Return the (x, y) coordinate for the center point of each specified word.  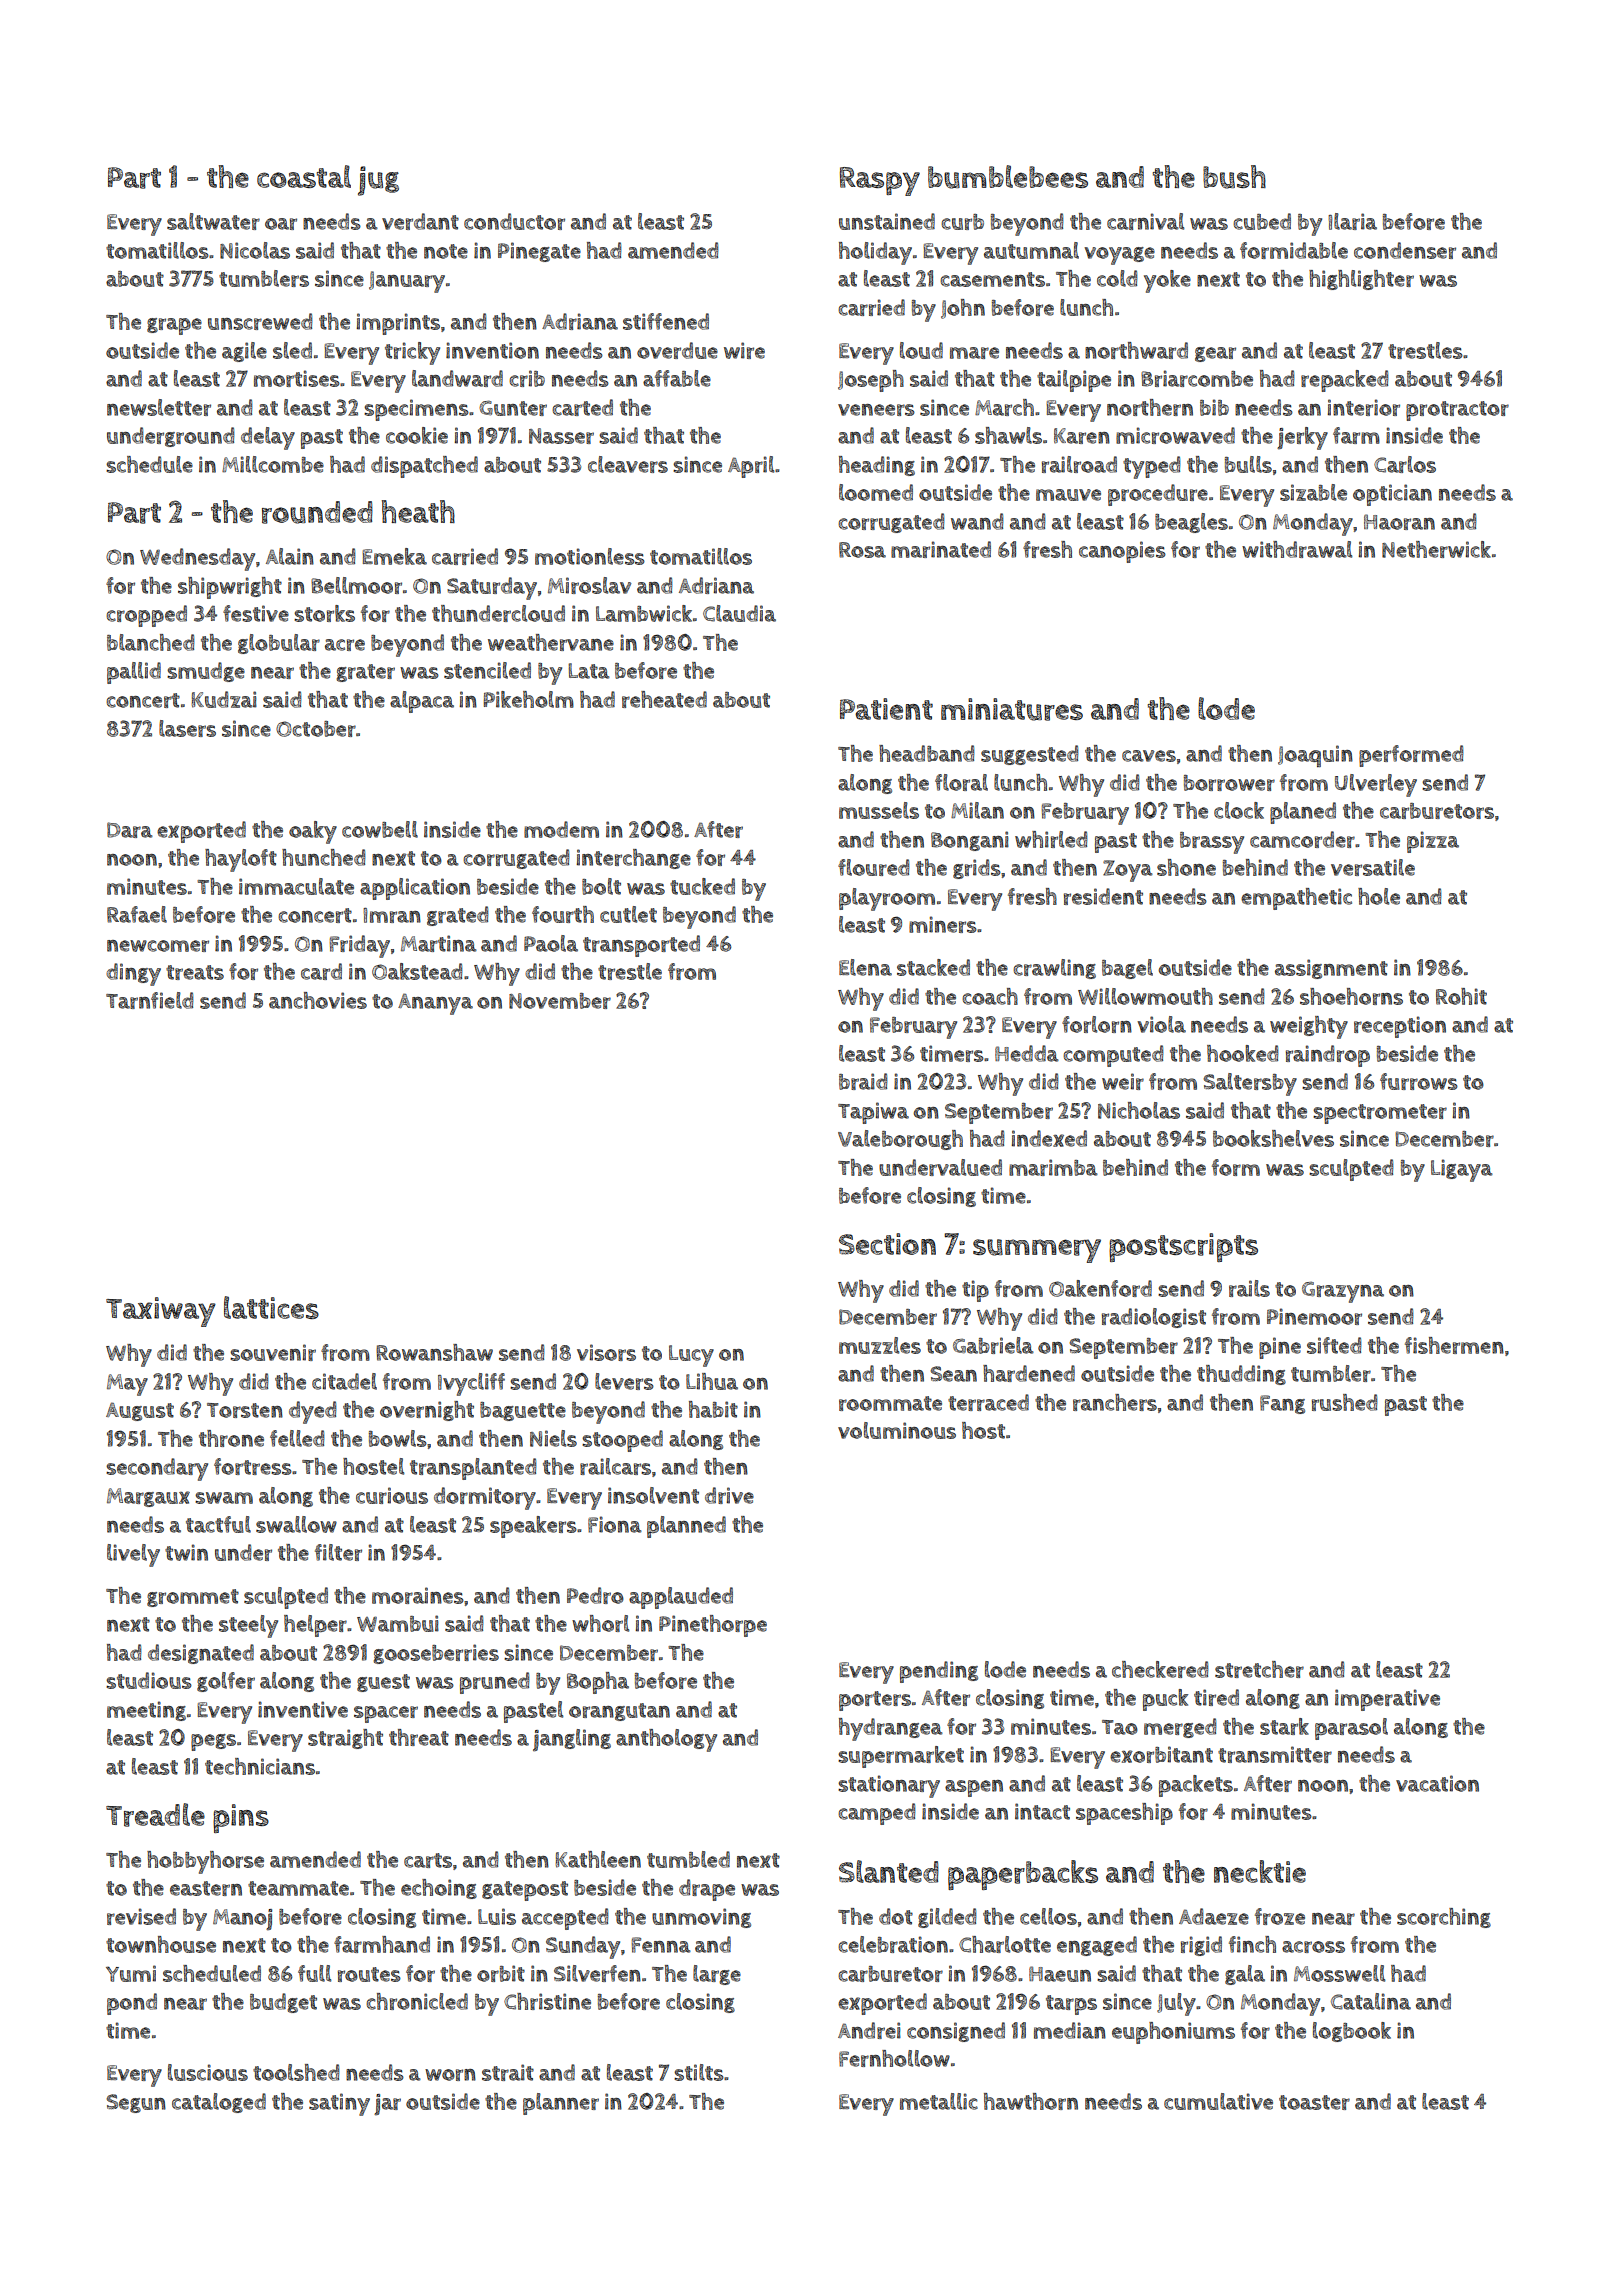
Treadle (155, 1815)
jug (378, 181)
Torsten (245, 1410)
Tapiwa (873, 1113)
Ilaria (1352, 221)
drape (707, 1890)
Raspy (880, 181)
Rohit (1461, 996)
